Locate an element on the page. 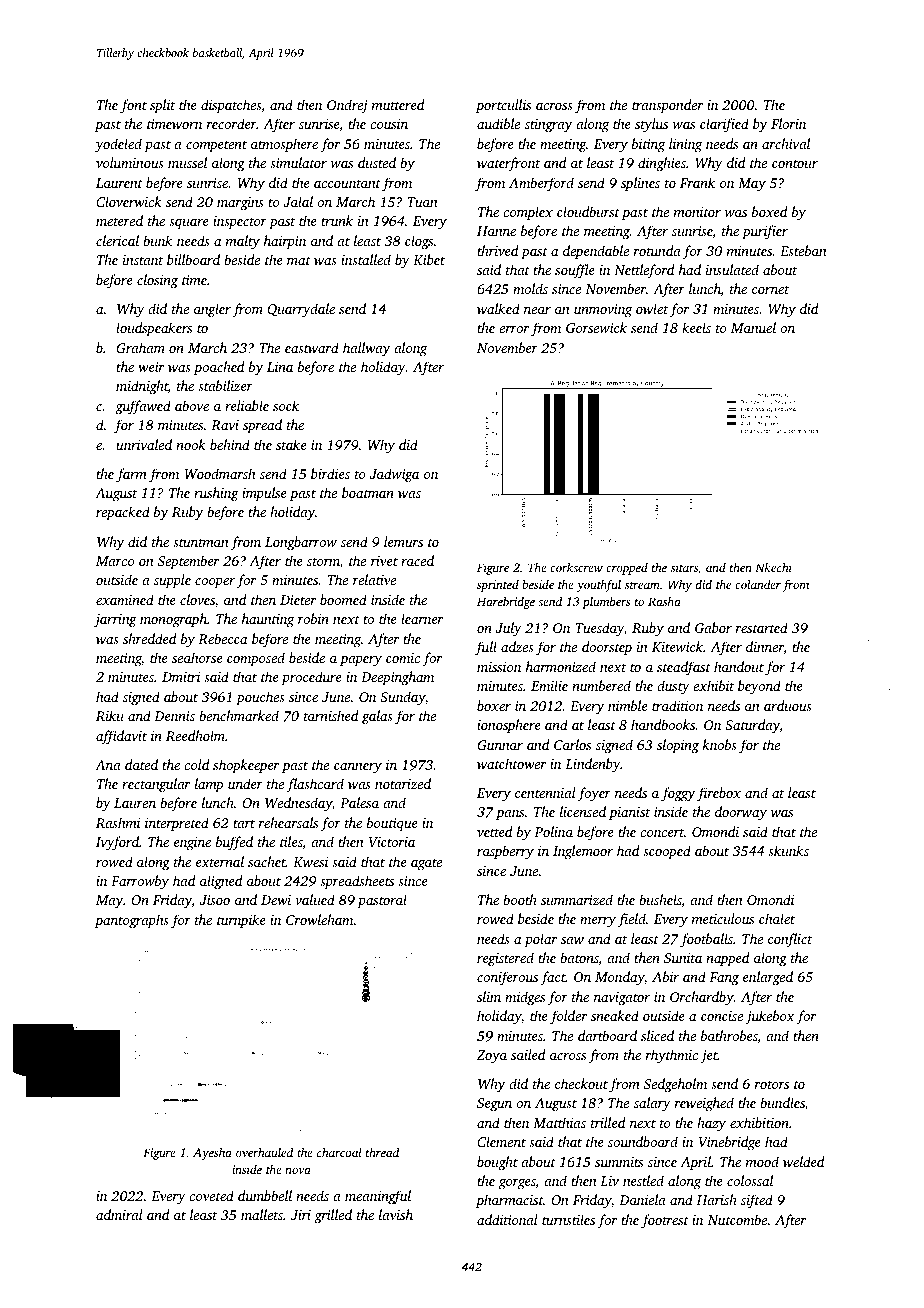 The width and height of the page is (924, 1308). Nkechi is located at coordinates (773, 567).
